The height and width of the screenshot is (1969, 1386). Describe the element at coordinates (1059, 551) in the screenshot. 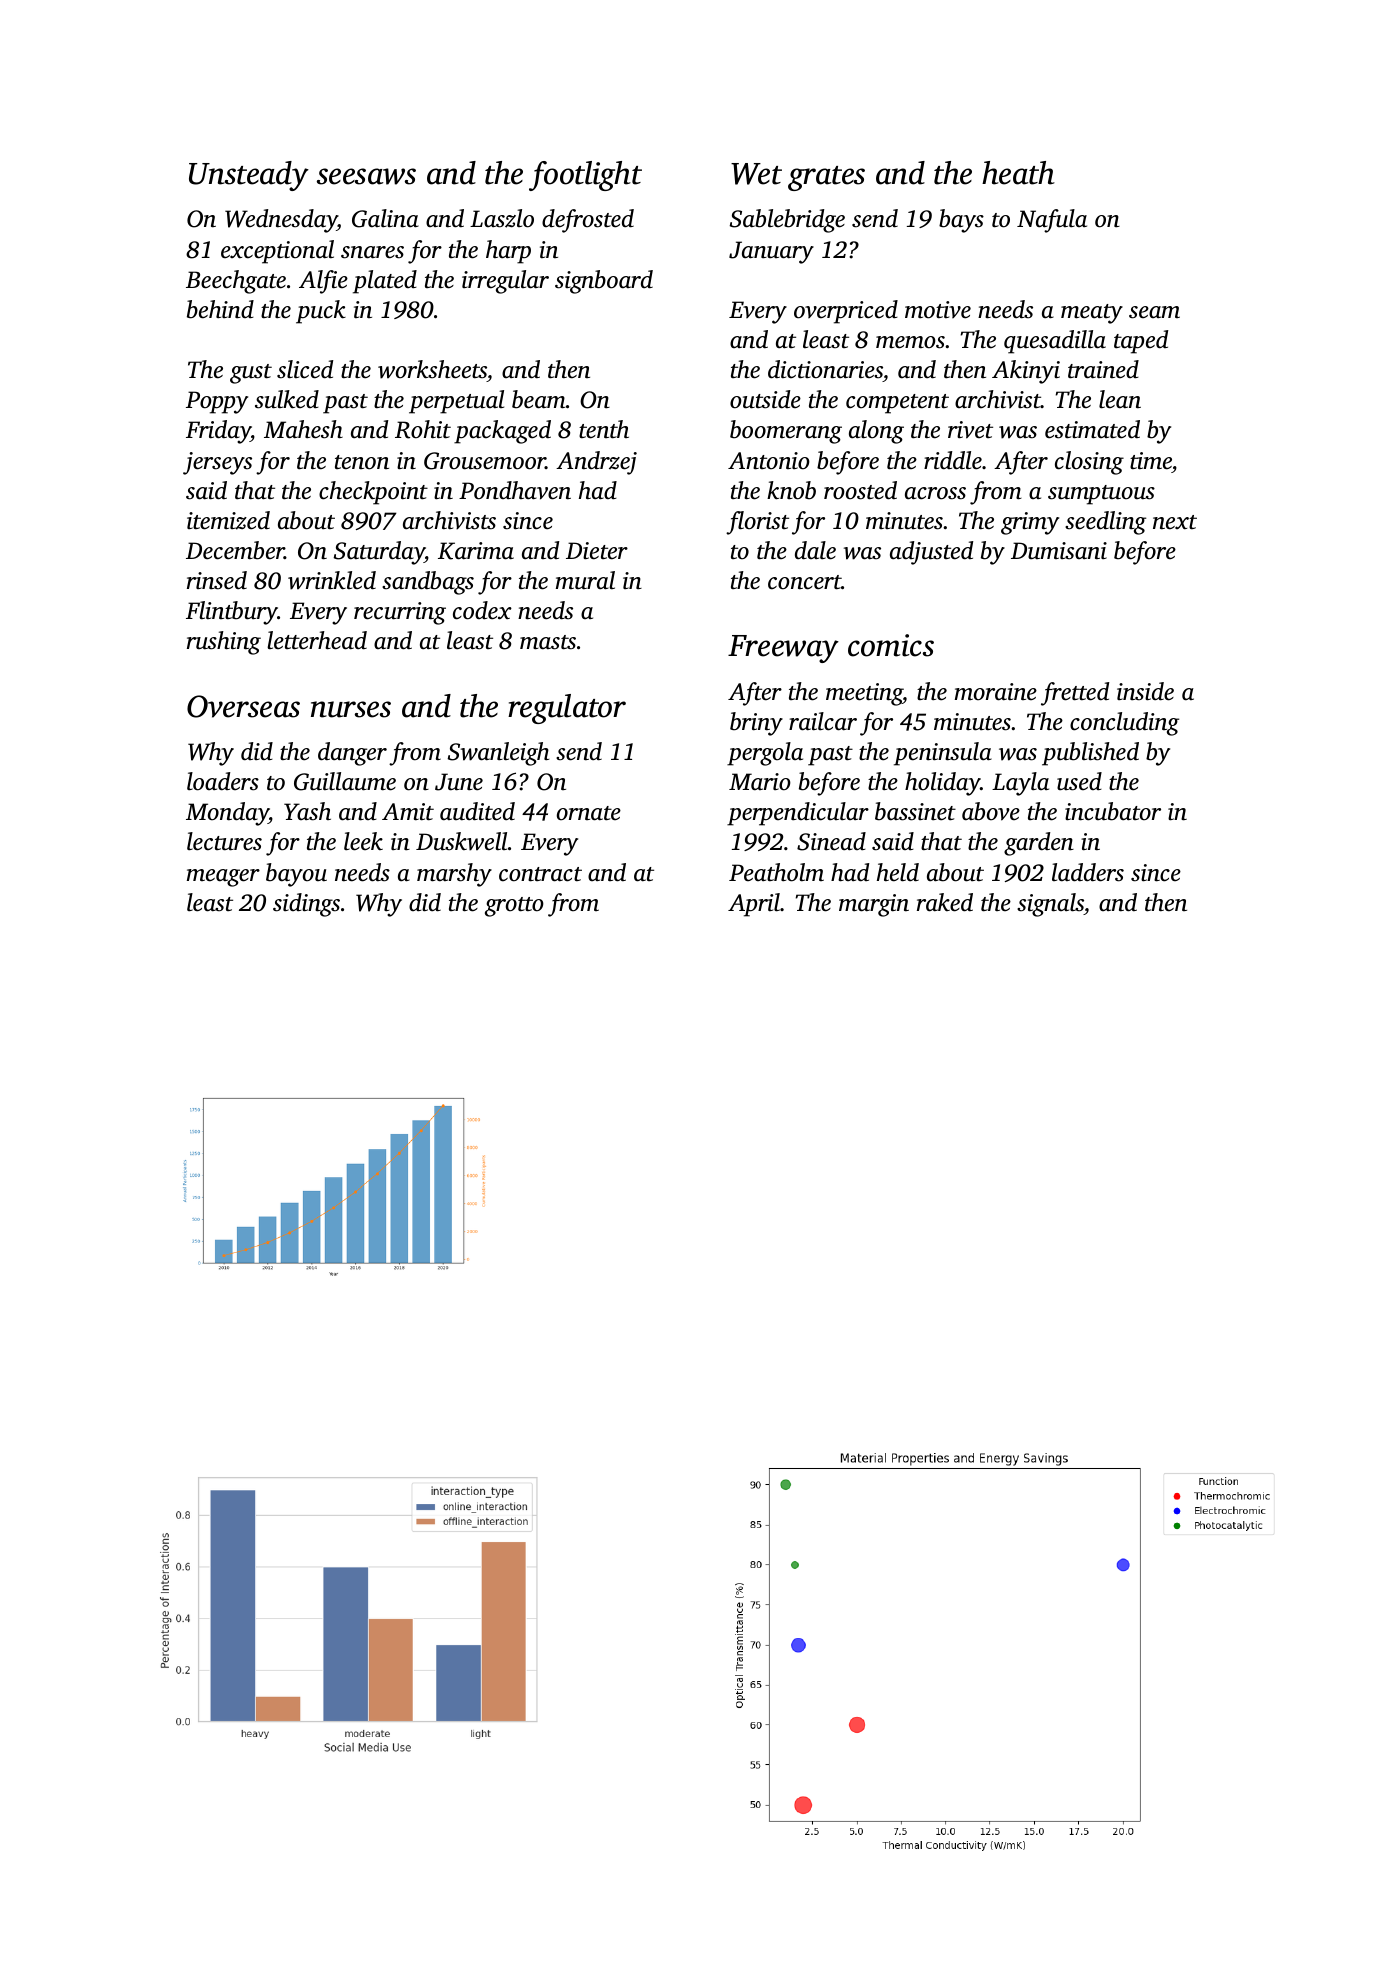

I see `Dumisani` at that location.
